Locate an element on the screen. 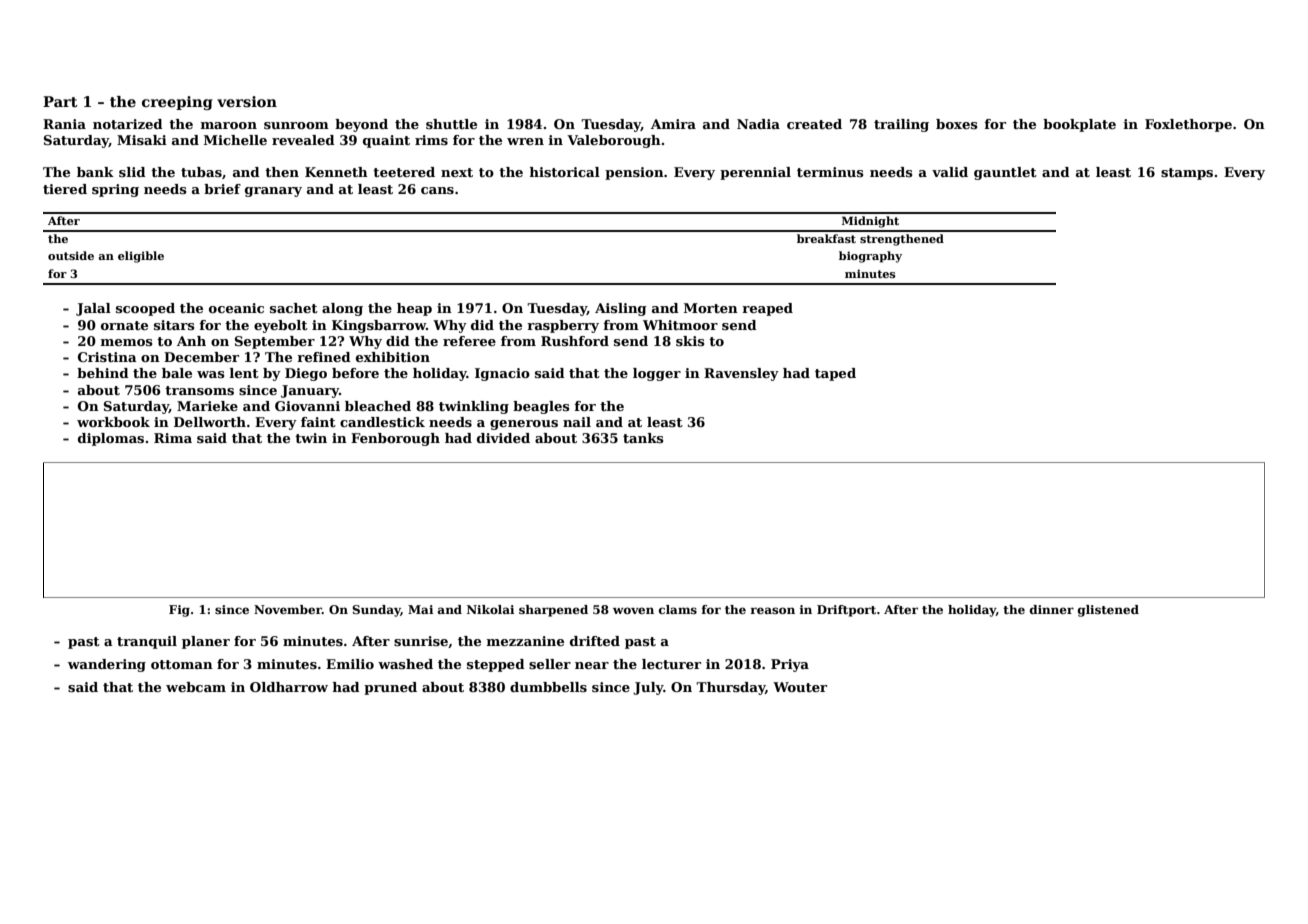 The width and height of the screenshot is (1308, 924). tubas is located at coordinates (201, 172).
